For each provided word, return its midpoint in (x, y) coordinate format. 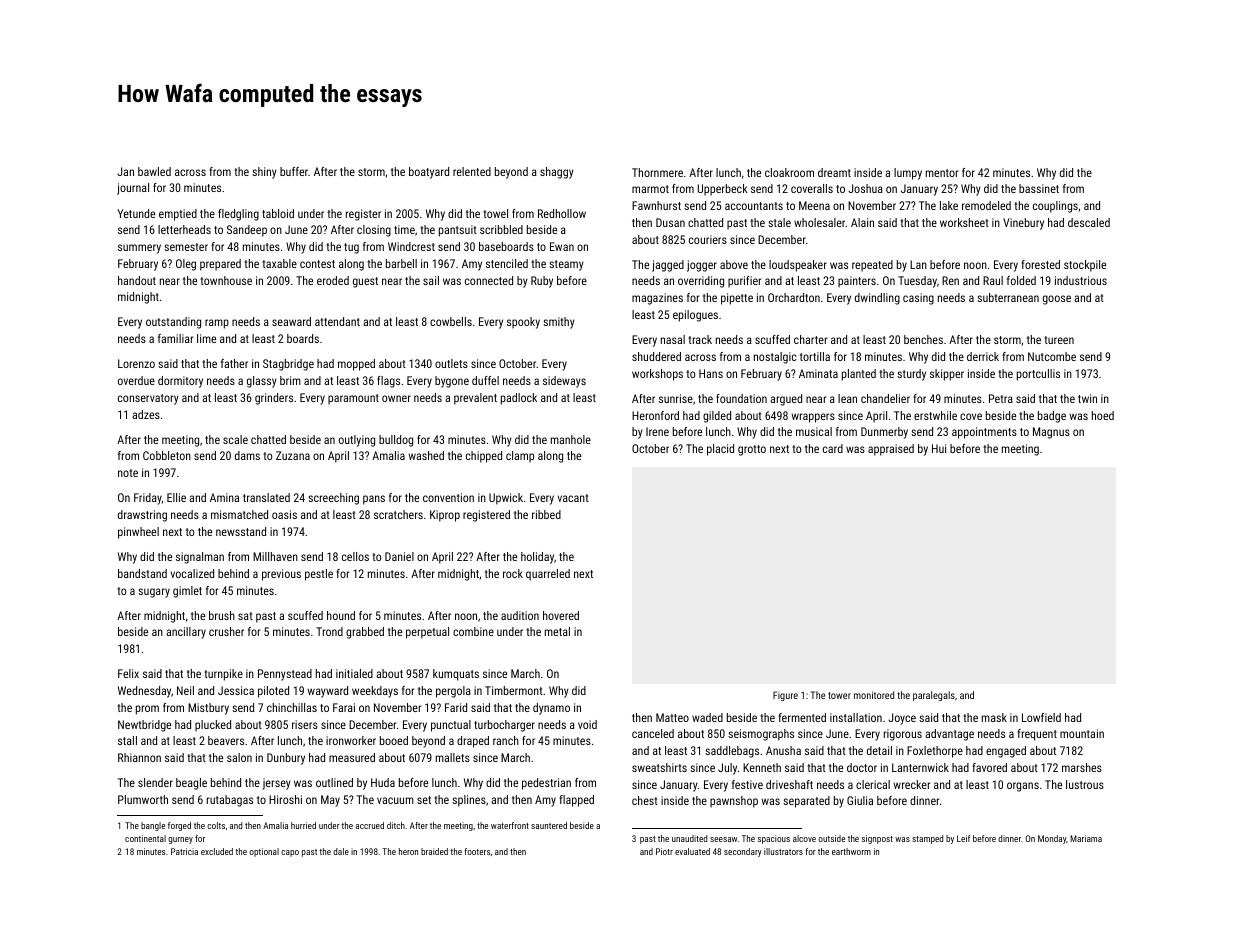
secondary (743, 852)
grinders (274, 399)
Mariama (1086, 838)
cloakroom (789, 172)
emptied (178, 215)
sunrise (676, 398)
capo (290, 853)
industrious (1081, 280)
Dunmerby (884, 433)
